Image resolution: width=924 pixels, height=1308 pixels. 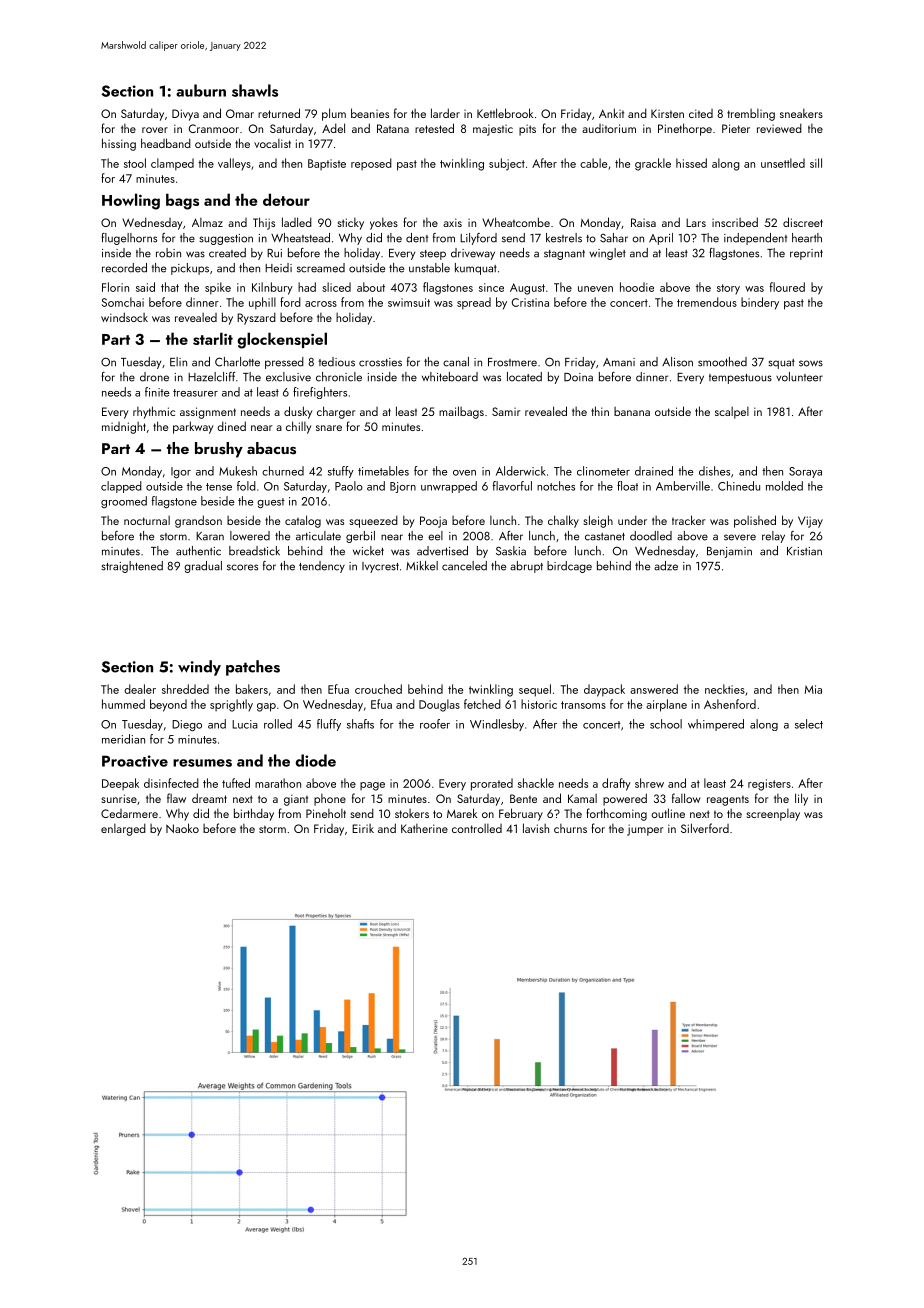 I want to click on inscribed, so click(x=735, y=222).
